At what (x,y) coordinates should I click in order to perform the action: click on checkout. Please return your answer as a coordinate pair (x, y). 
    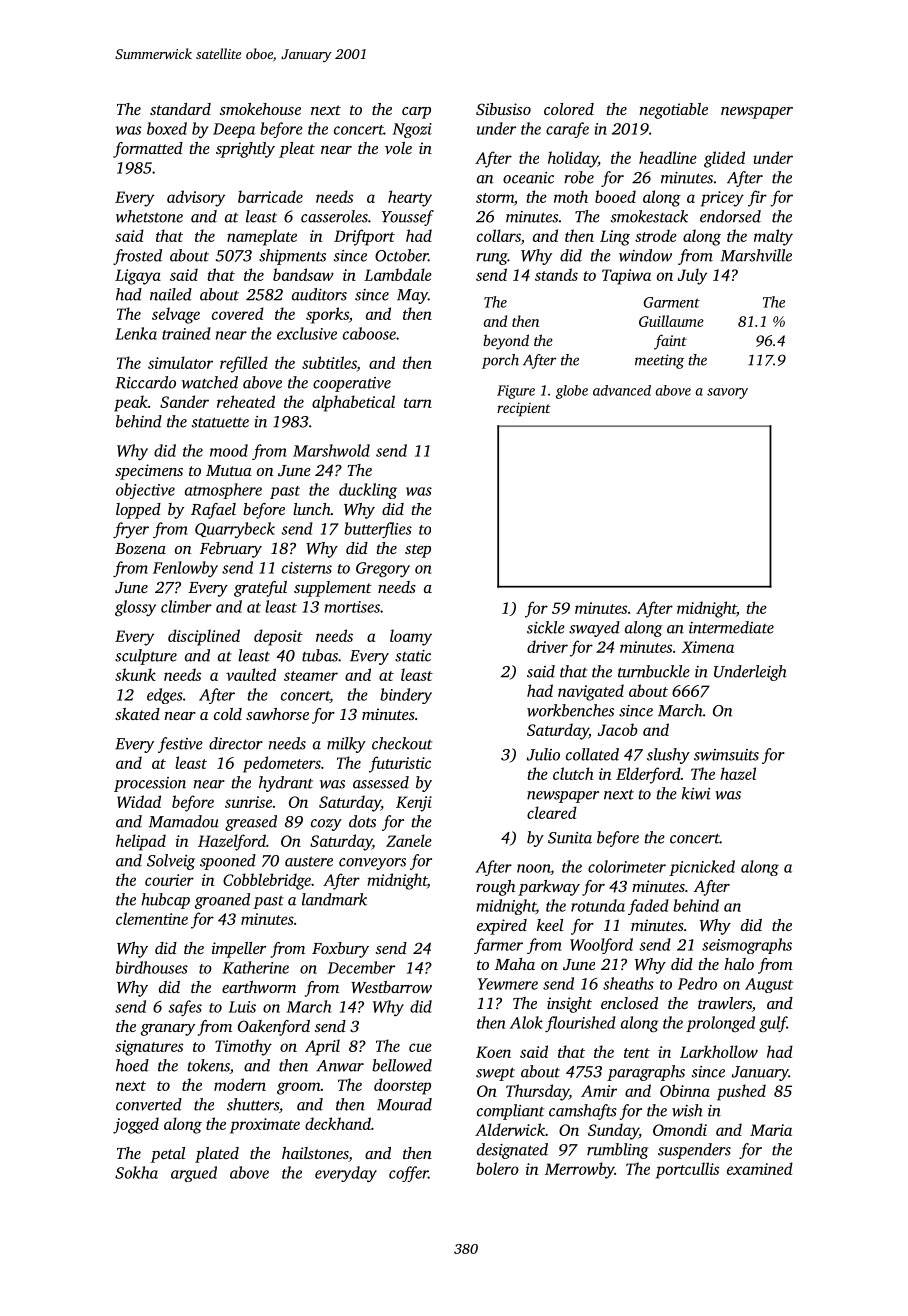
    Looking at the image, I should click on (402, 743).
